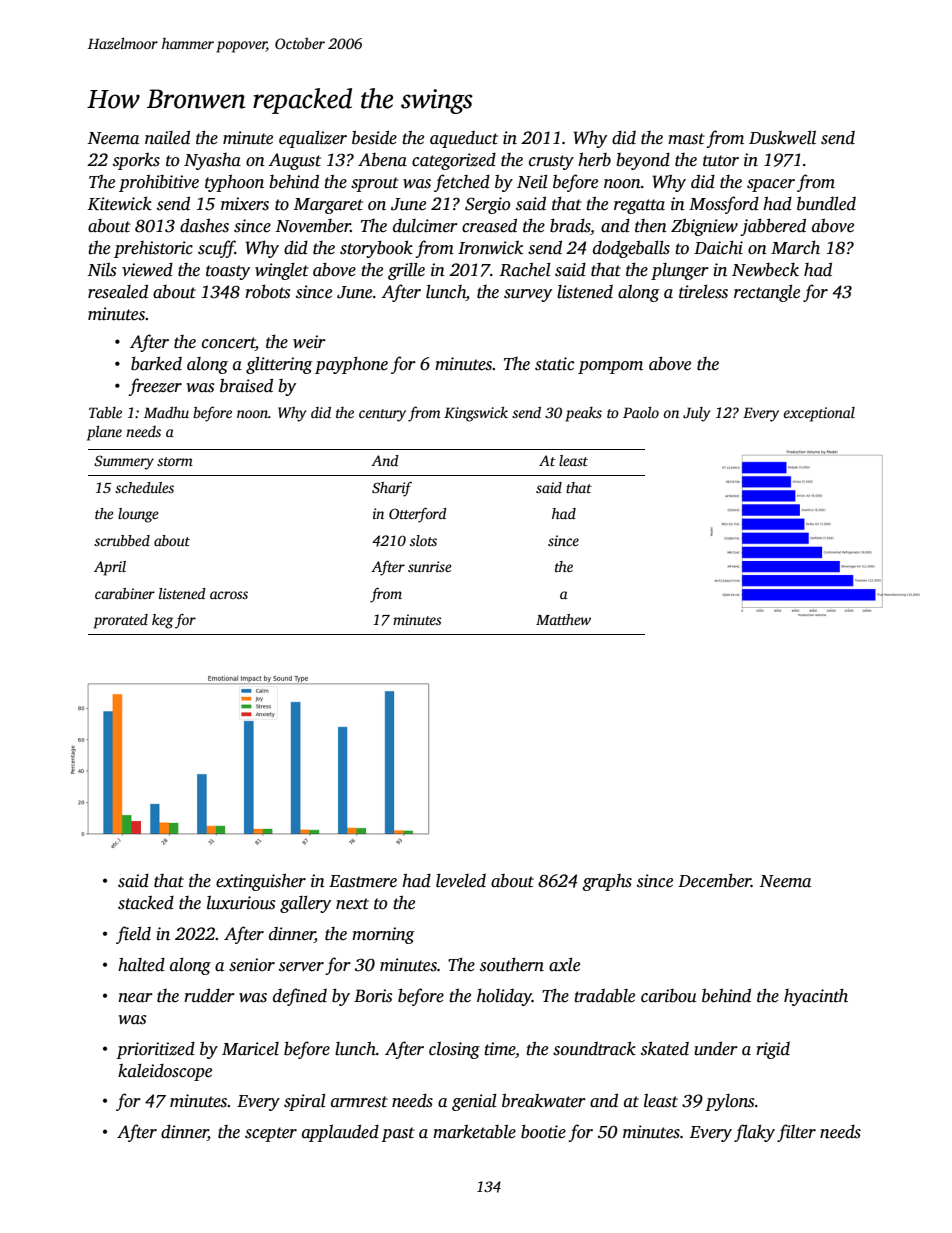  What do you see at coordinates (826, 203) in the page?
I see `bundled` at bounding box center [826, 203].
